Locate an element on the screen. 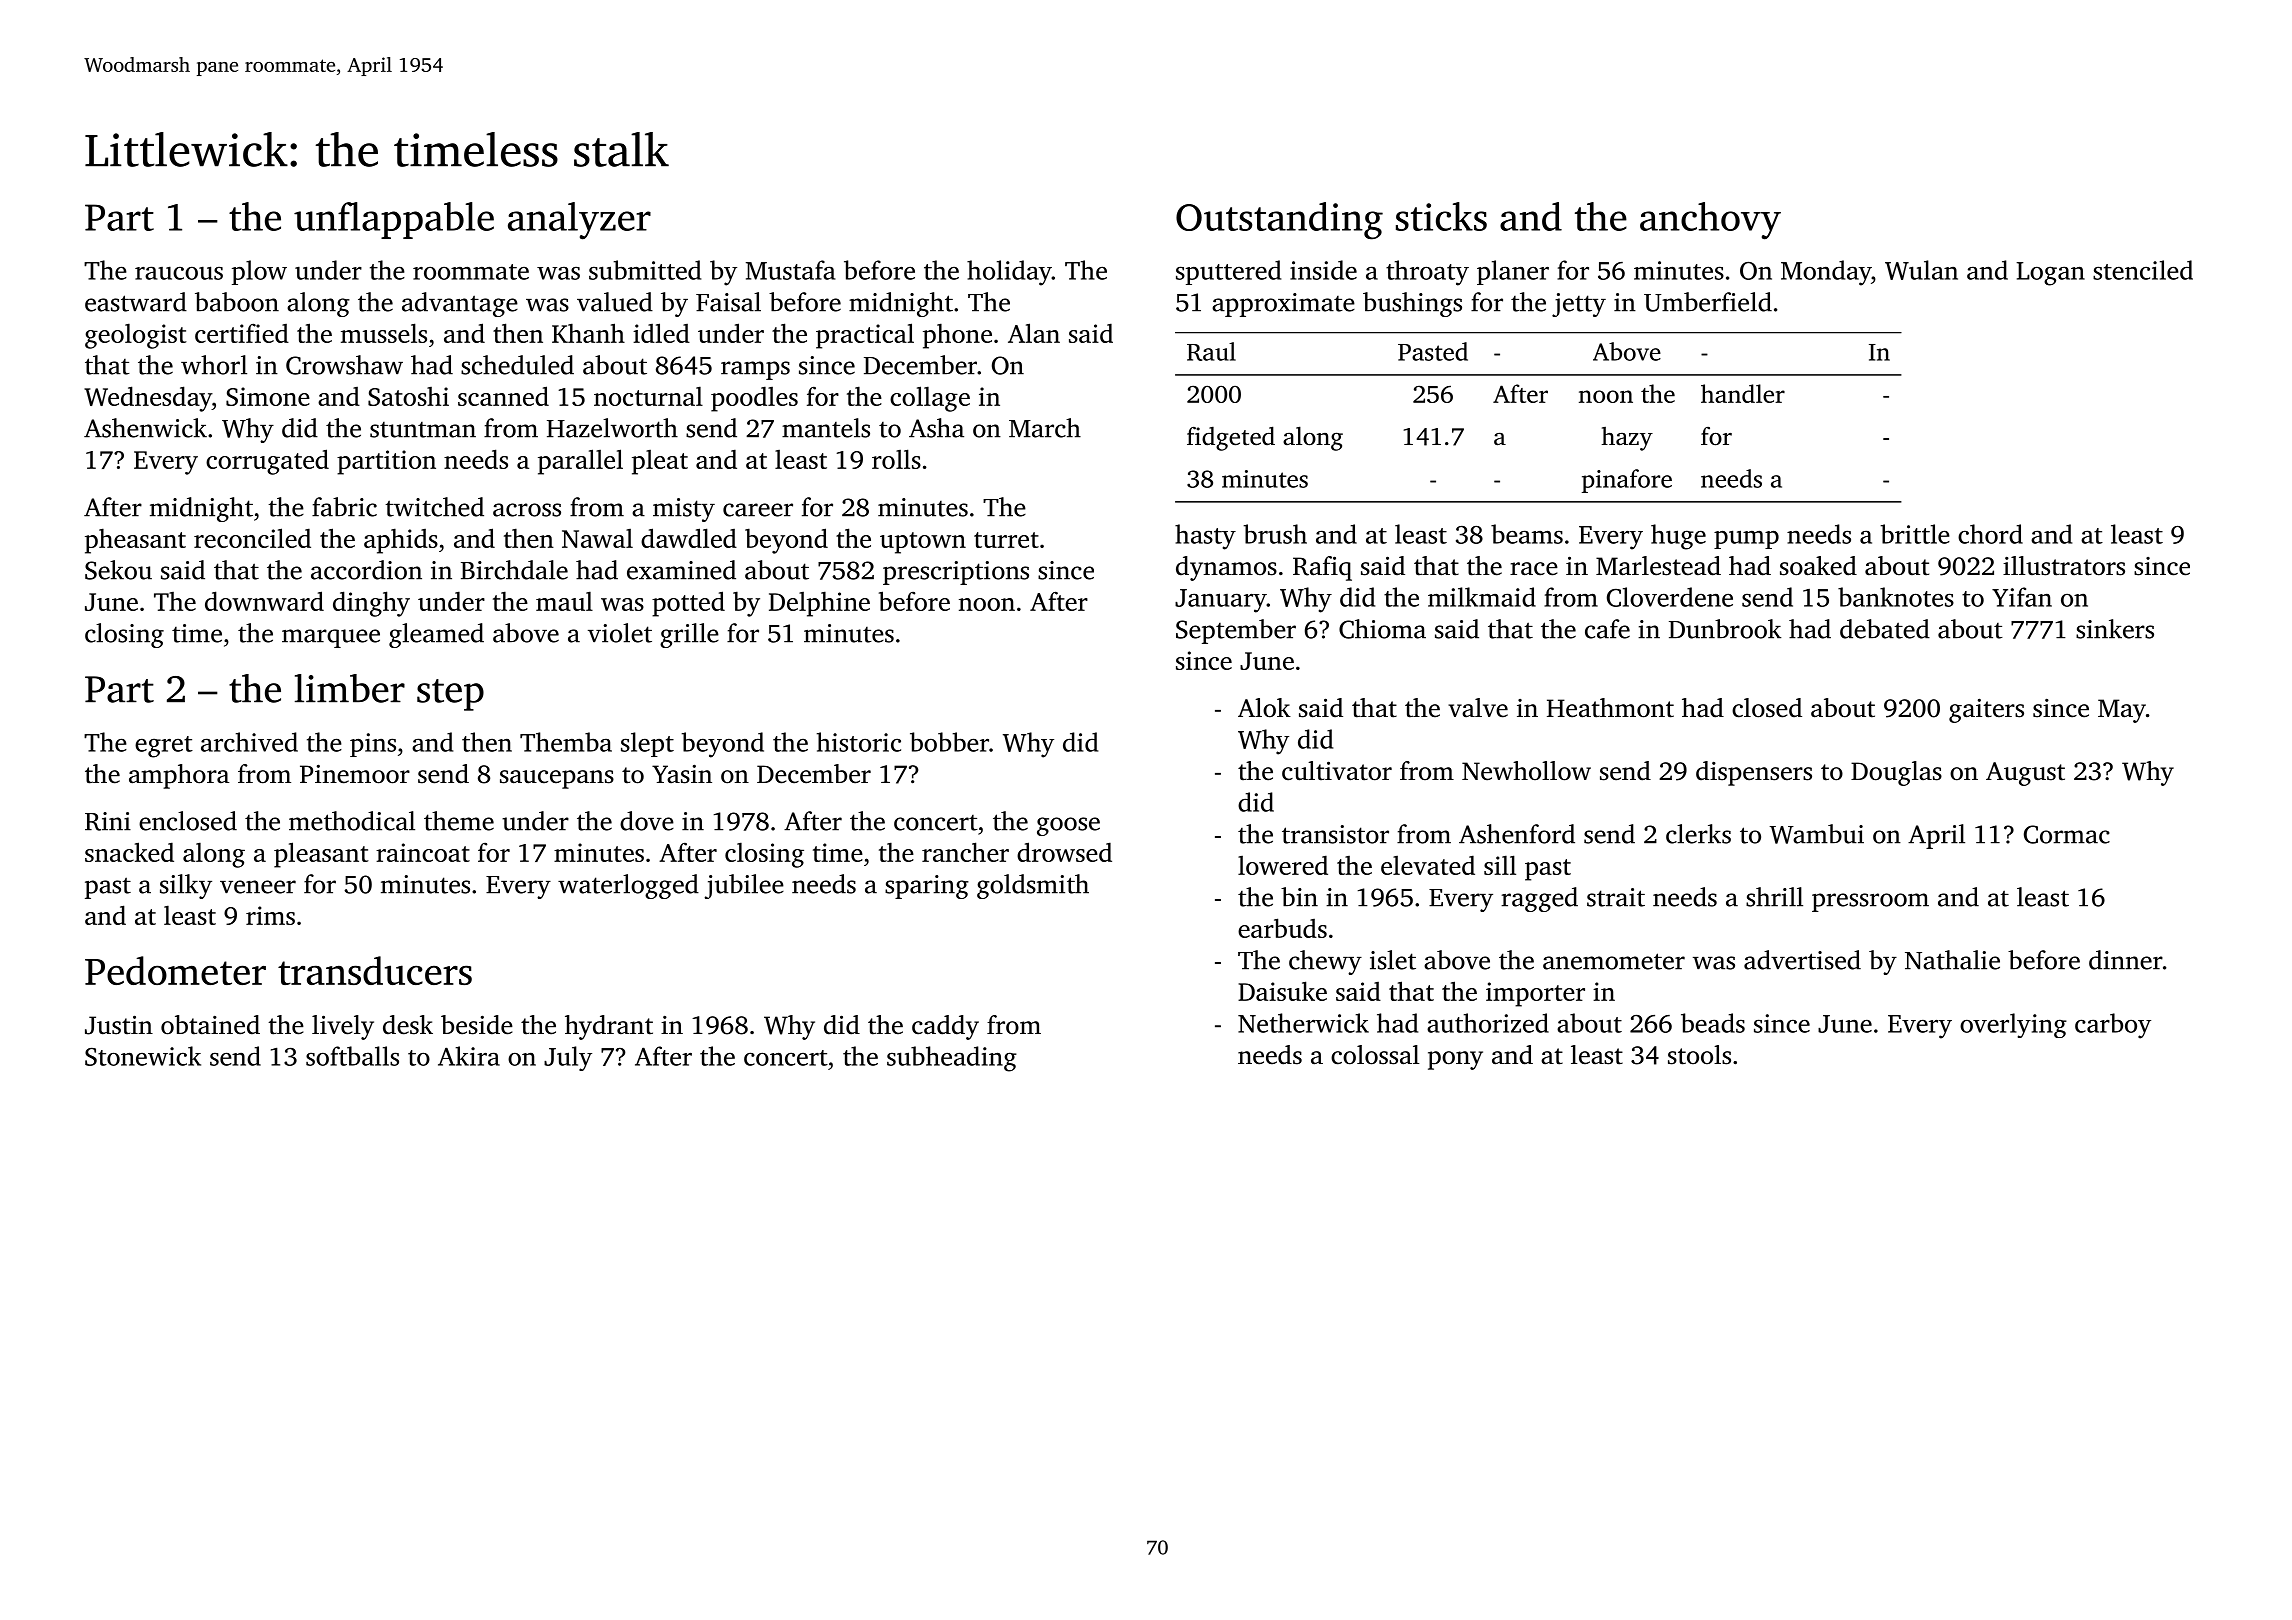 This screenshot has width=2292, height=1620. uptown is located at coordinates (923, 543).
